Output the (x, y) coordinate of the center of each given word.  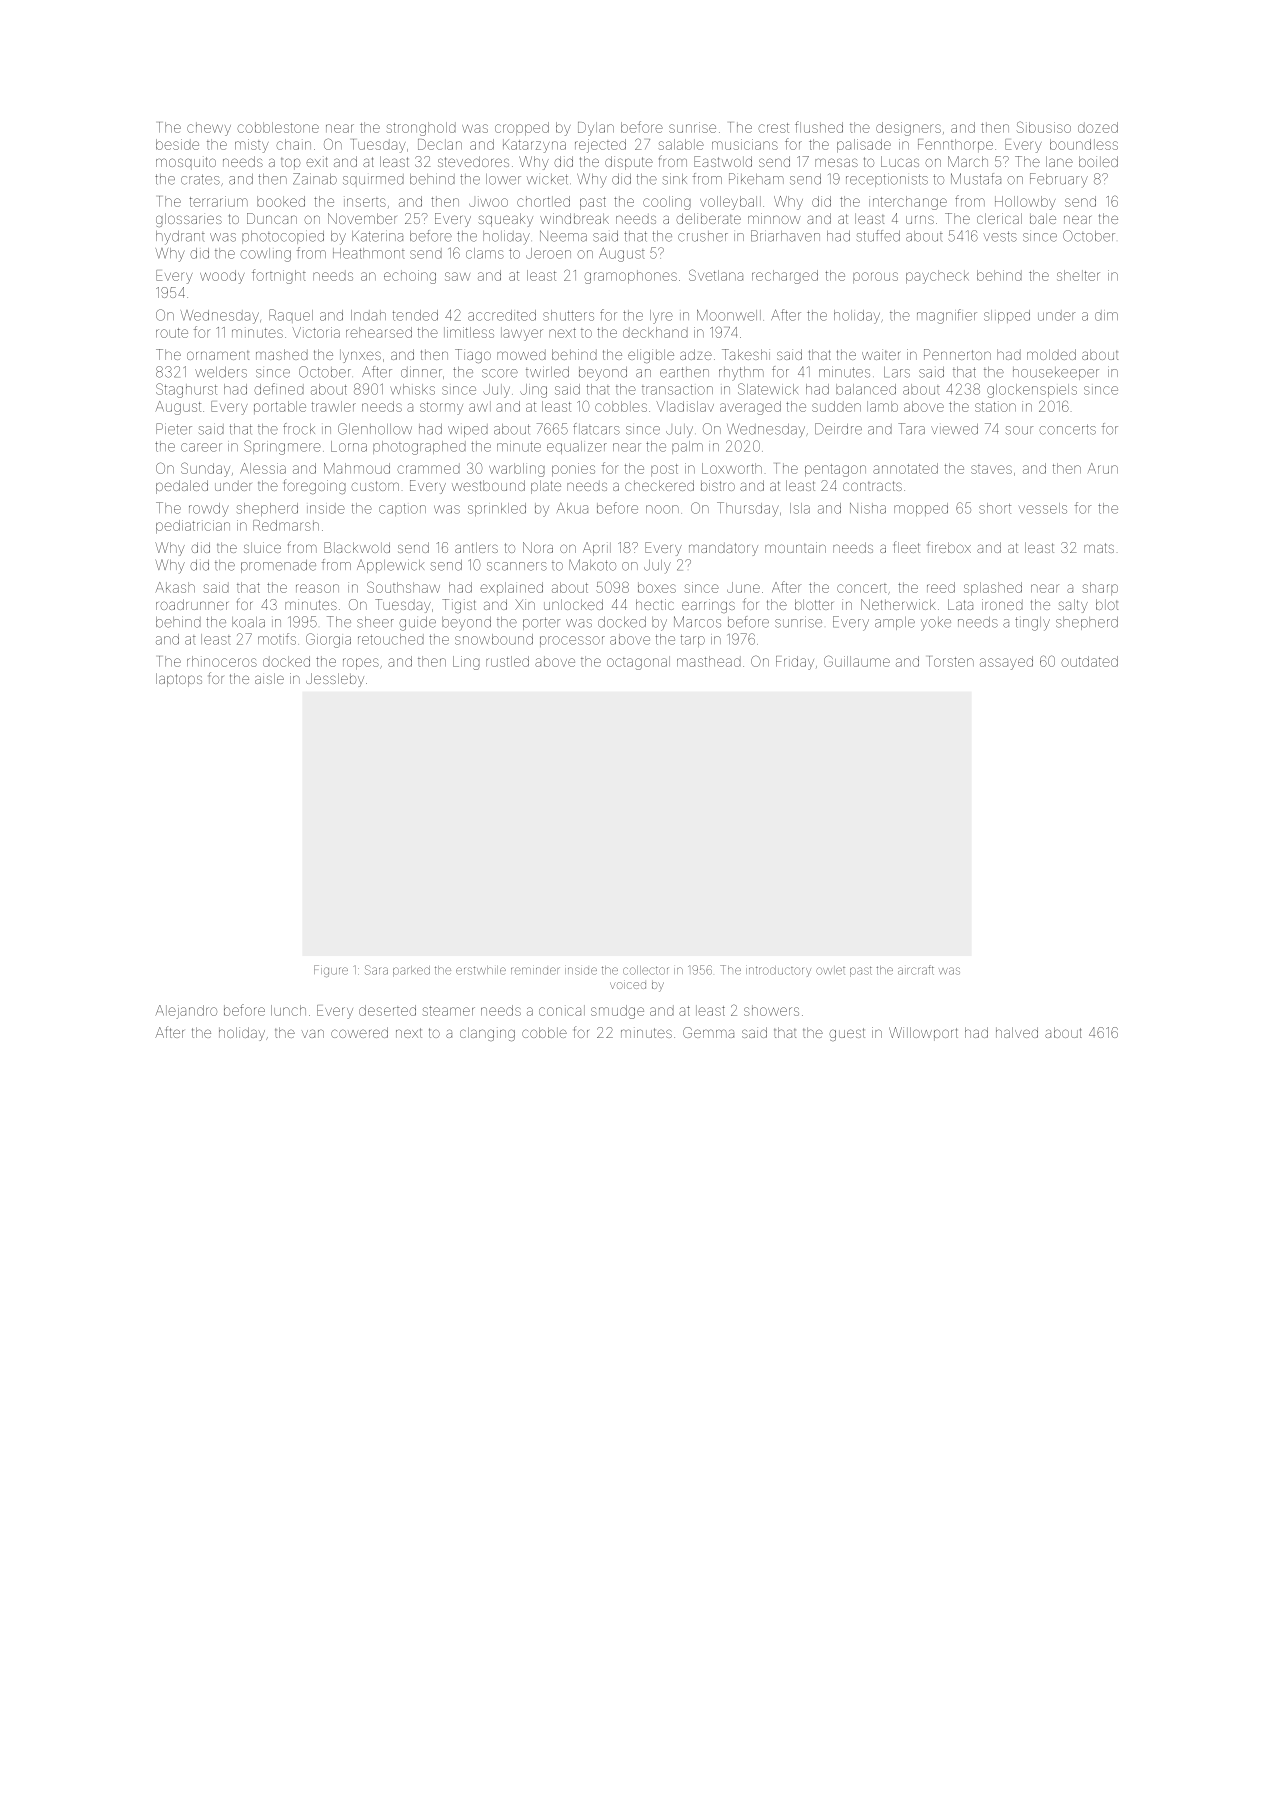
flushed (819, 127)
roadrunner (192, 604)
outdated (1089, 661)
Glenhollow (375, 429)
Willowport (923, 1034)
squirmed (373, 180)
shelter (1078, 275)
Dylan (596, 129)
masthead (709, 661)
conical (562, 1010)
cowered (359, 1032)
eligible (651, 356)
